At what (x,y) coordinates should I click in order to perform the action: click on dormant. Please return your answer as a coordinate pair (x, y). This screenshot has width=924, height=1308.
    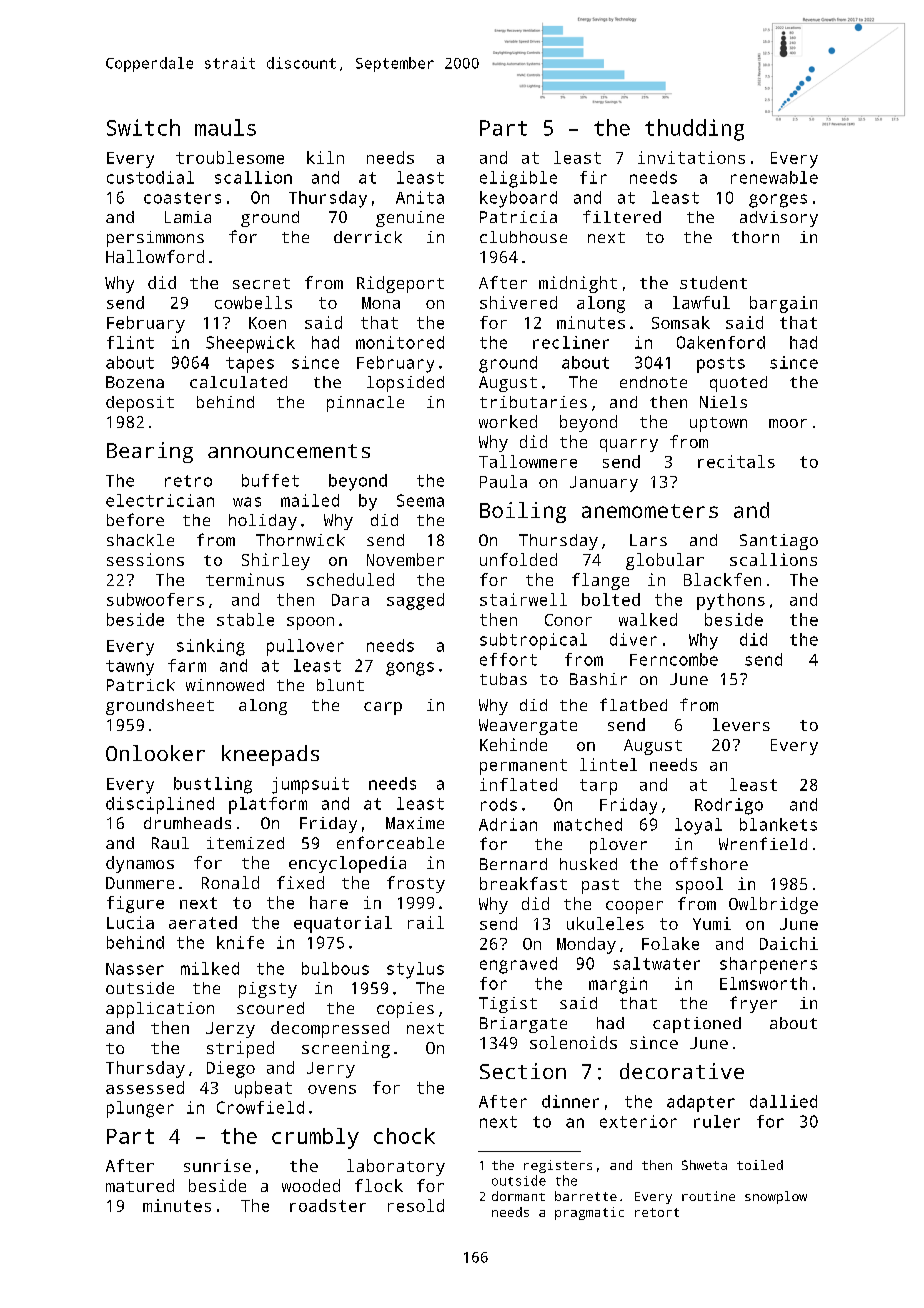
    Looking at the image, I should click on (518, 1196).
